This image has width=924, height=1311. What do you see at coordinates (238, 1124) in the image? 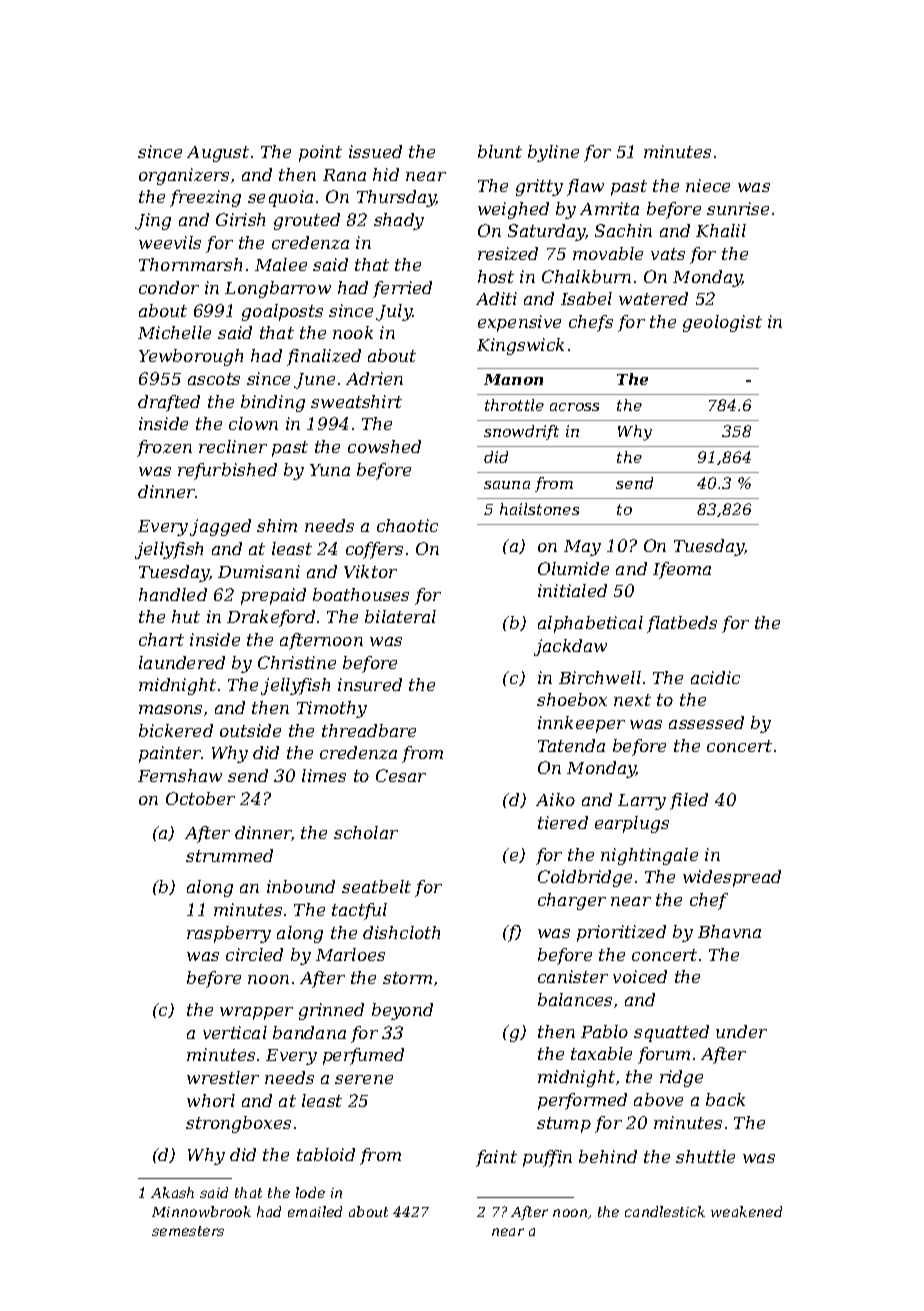
I see `strongboxes` at bounding box center [238, 1124].
